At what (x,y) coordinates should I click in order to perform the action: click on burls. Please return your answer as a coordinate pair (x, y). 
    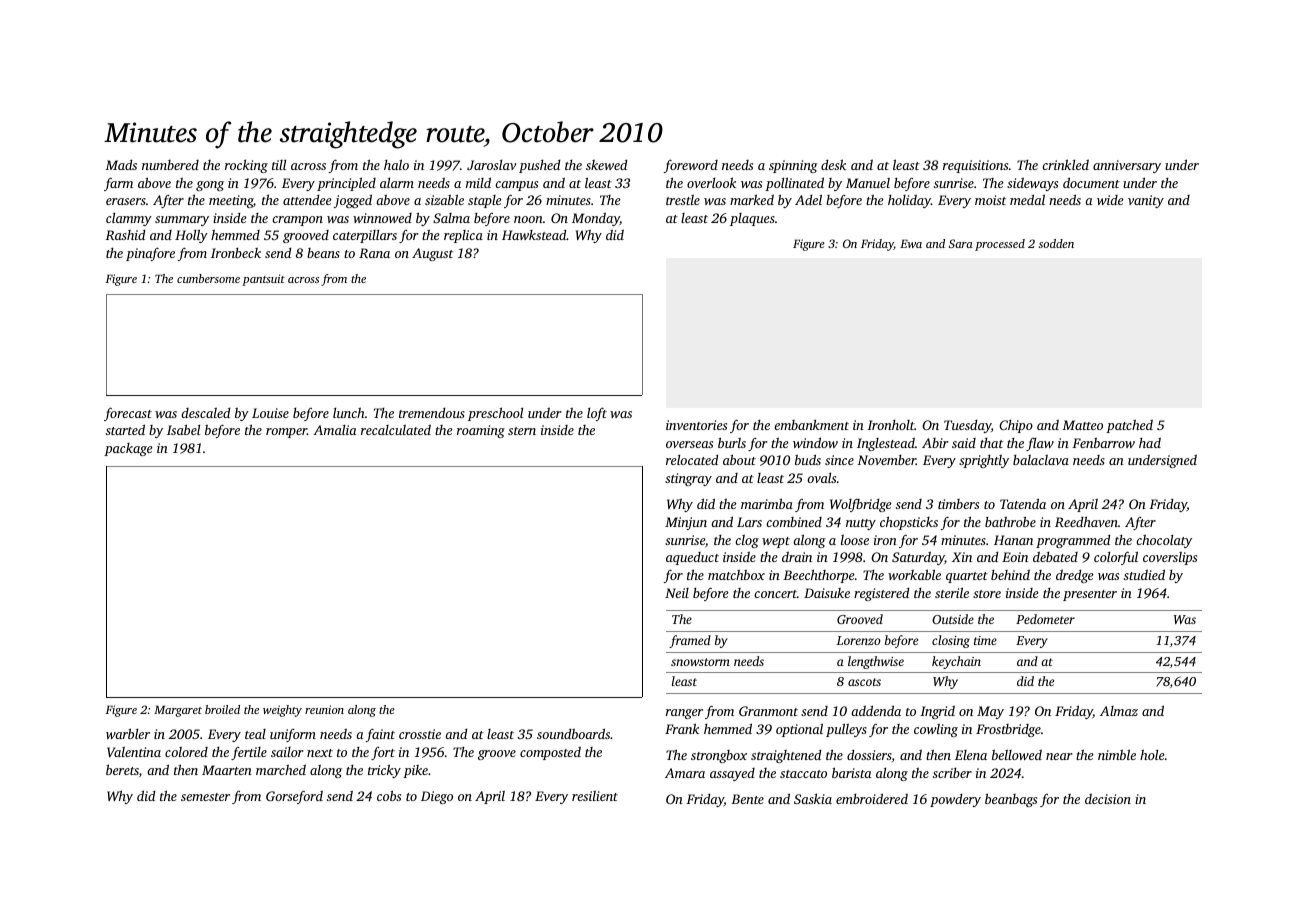
    Looking at the image, I should click on (732, 442).
